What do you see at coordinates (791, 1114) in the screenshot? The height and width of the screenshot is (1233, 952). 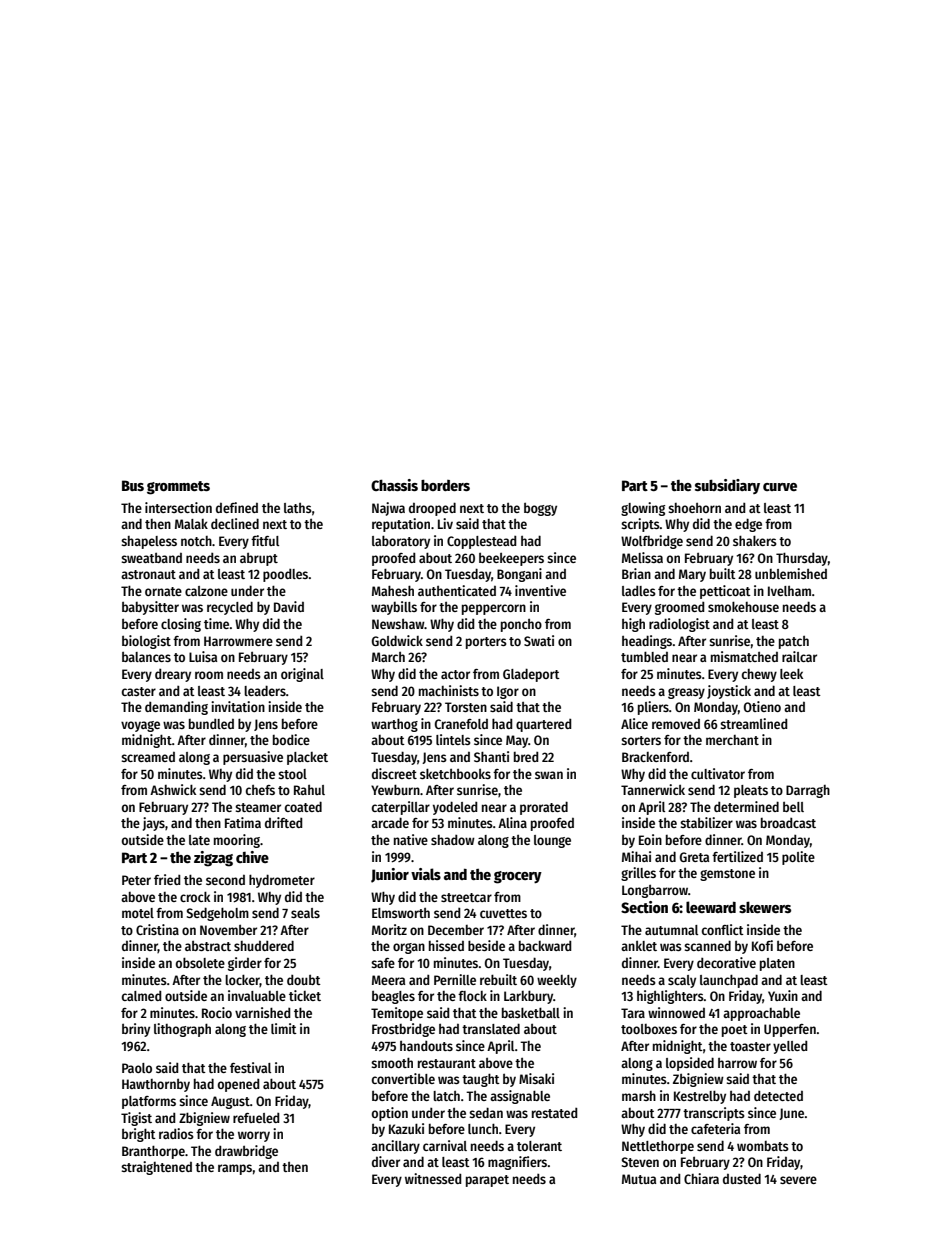 I see `June` at bounding box center [791, 1114].
